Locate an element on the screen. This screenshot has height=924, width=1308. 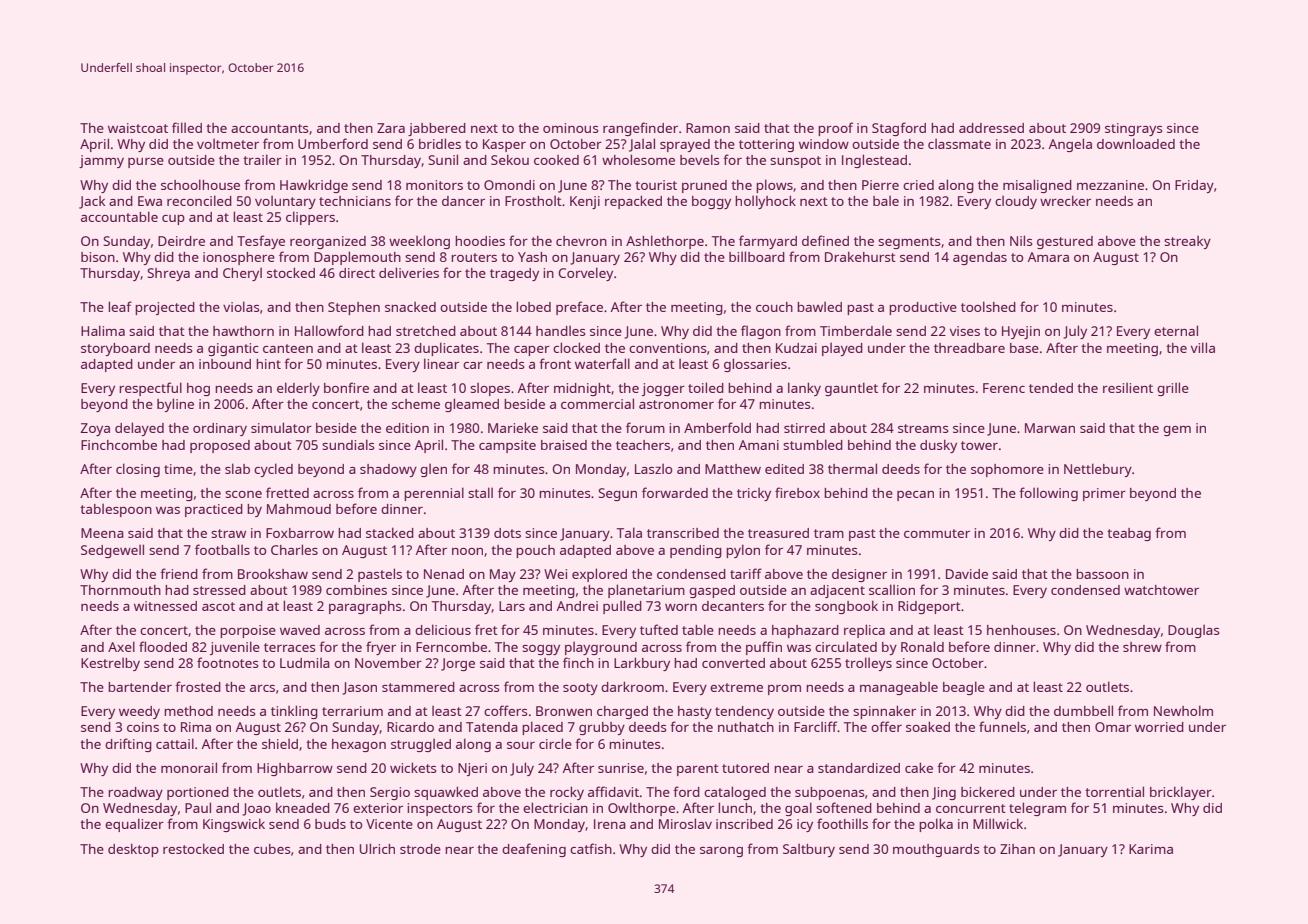
mouthguards is located at coordinates (936, 850).
